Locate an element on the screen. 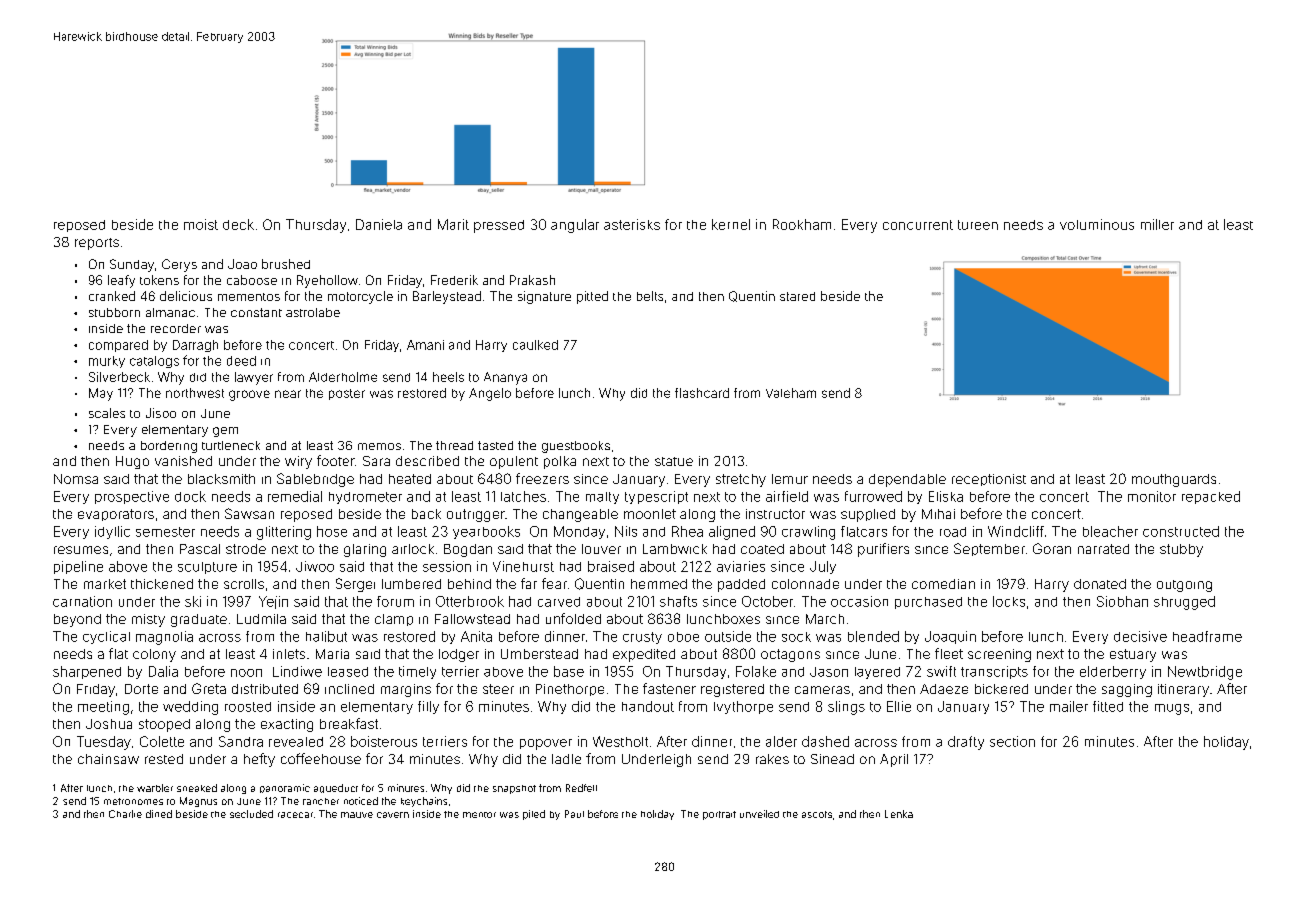  Redfell is located at coordinates (581, 788).
